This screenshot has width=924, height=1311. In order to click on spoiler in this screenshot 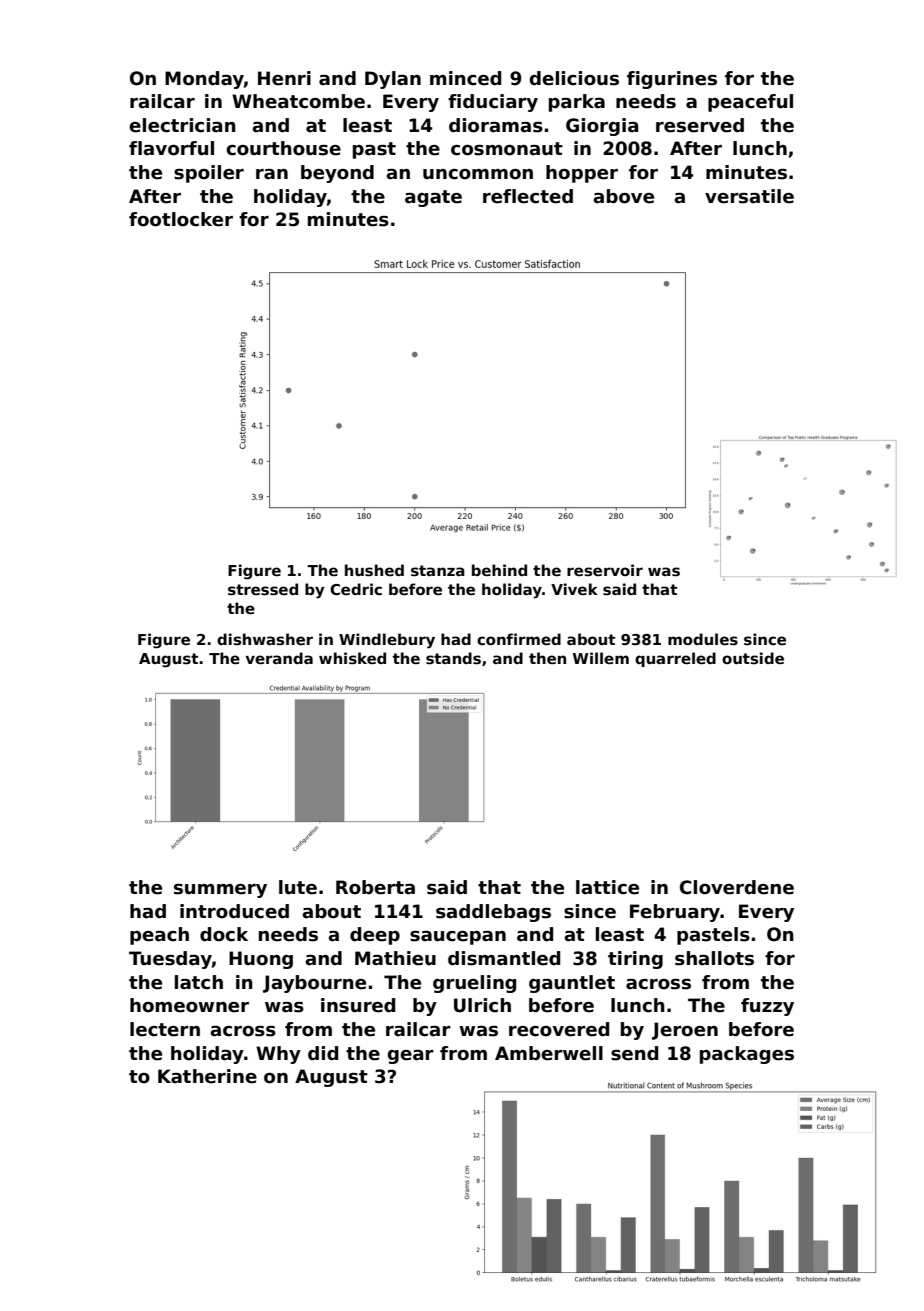, I will do `click(209, 174)`.
